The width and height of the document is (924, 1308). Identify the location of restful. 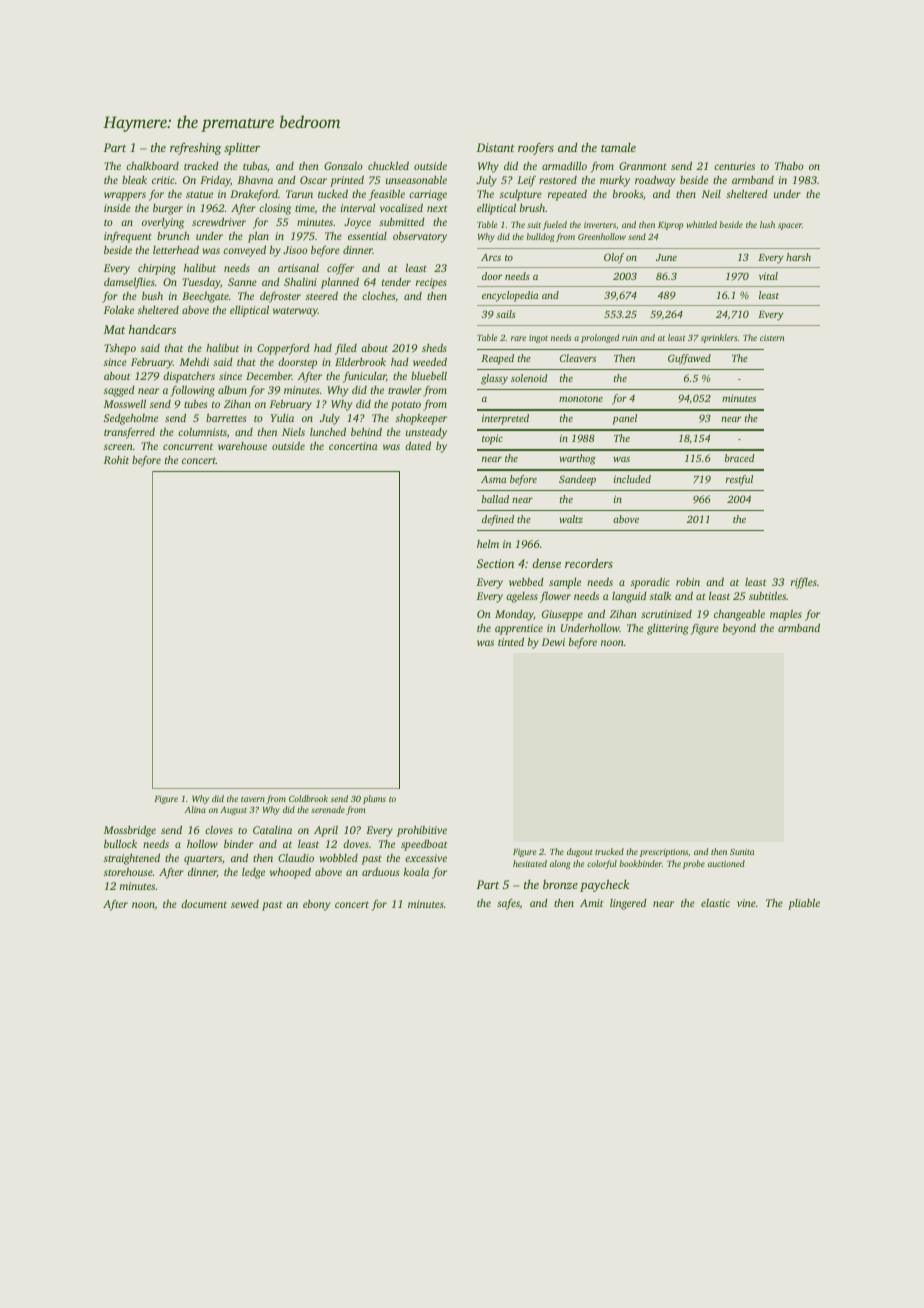
(739, 480).
